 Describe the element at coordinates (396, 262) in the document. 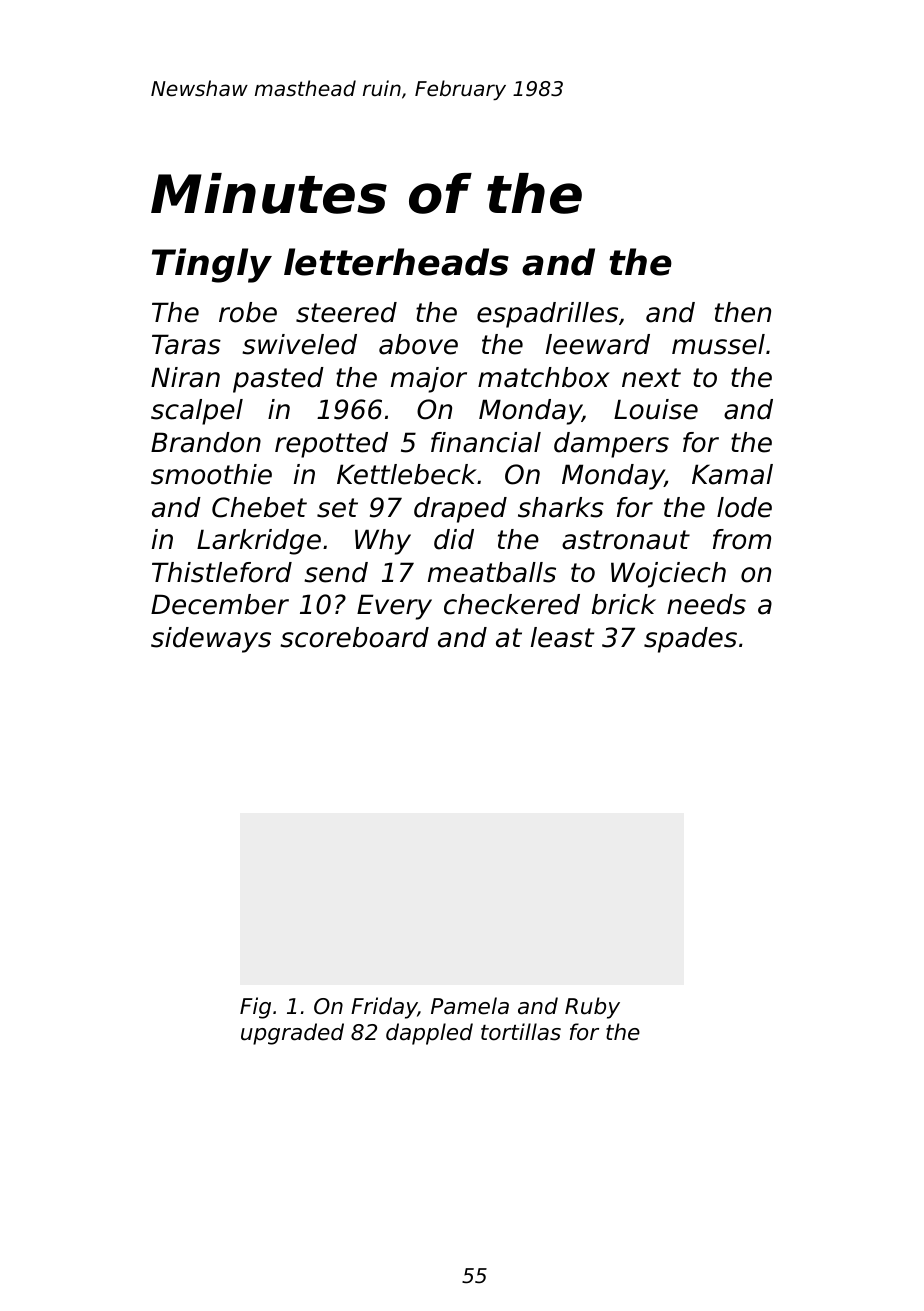

I see `letterheads` at that location.
